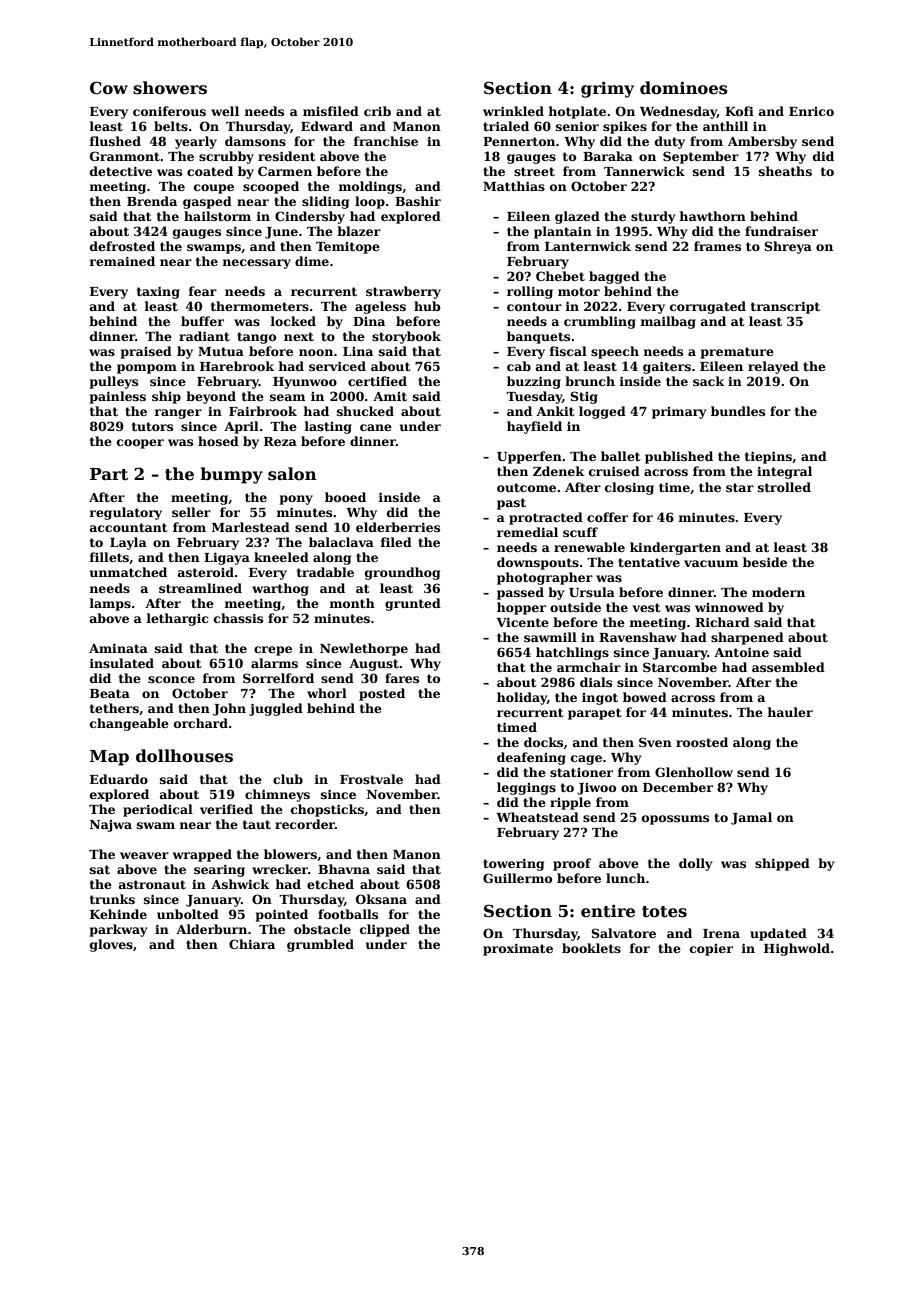 The image size is (924, 1308). What do you see at coordinates (320, 945) in the screenshot?
I see `grumbled` at bounding box center [320, 945].
